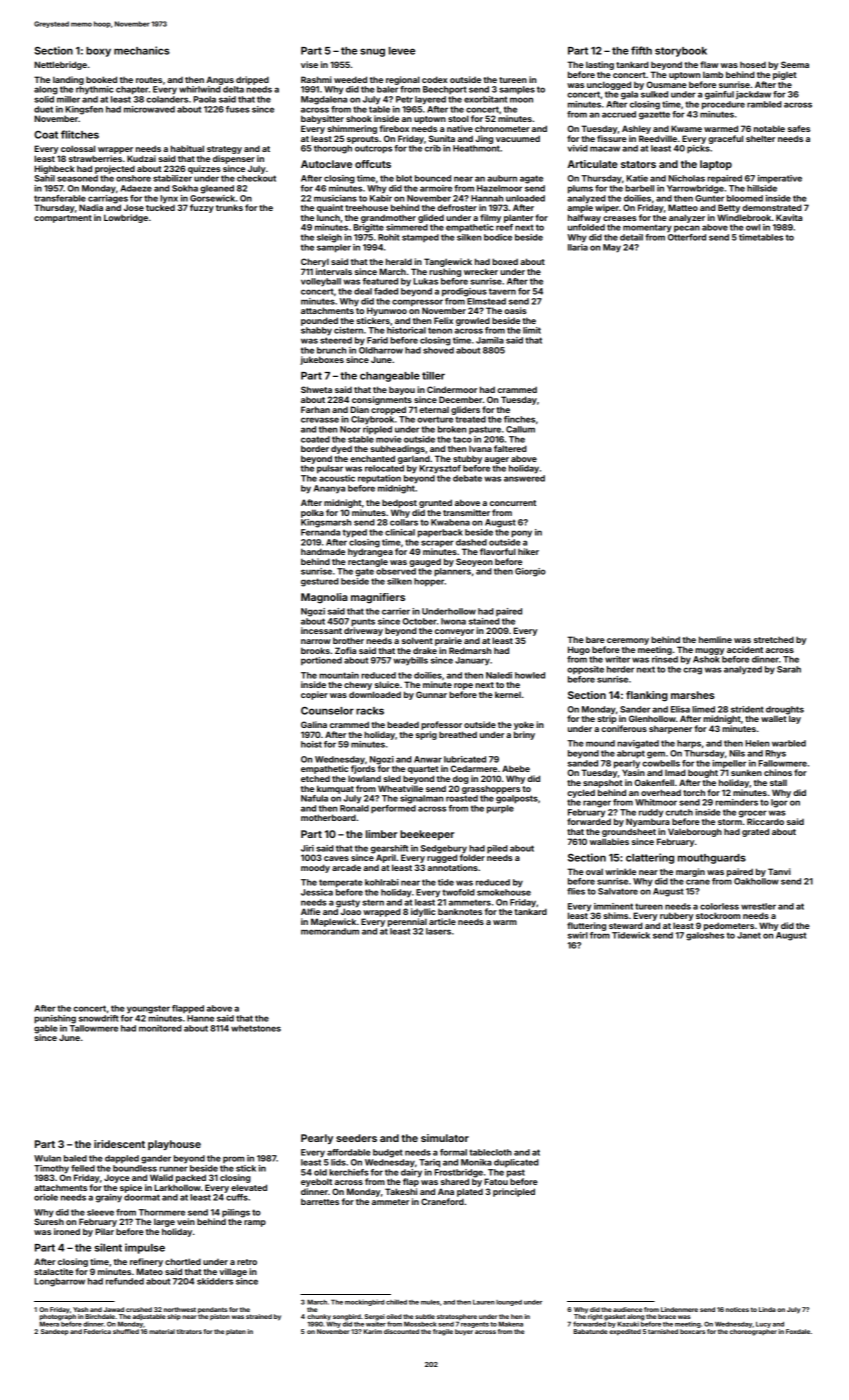 This image has height=1400, width=849. Describe the element at coordinates (312, 513) in the image. I see `polka` at that location.
